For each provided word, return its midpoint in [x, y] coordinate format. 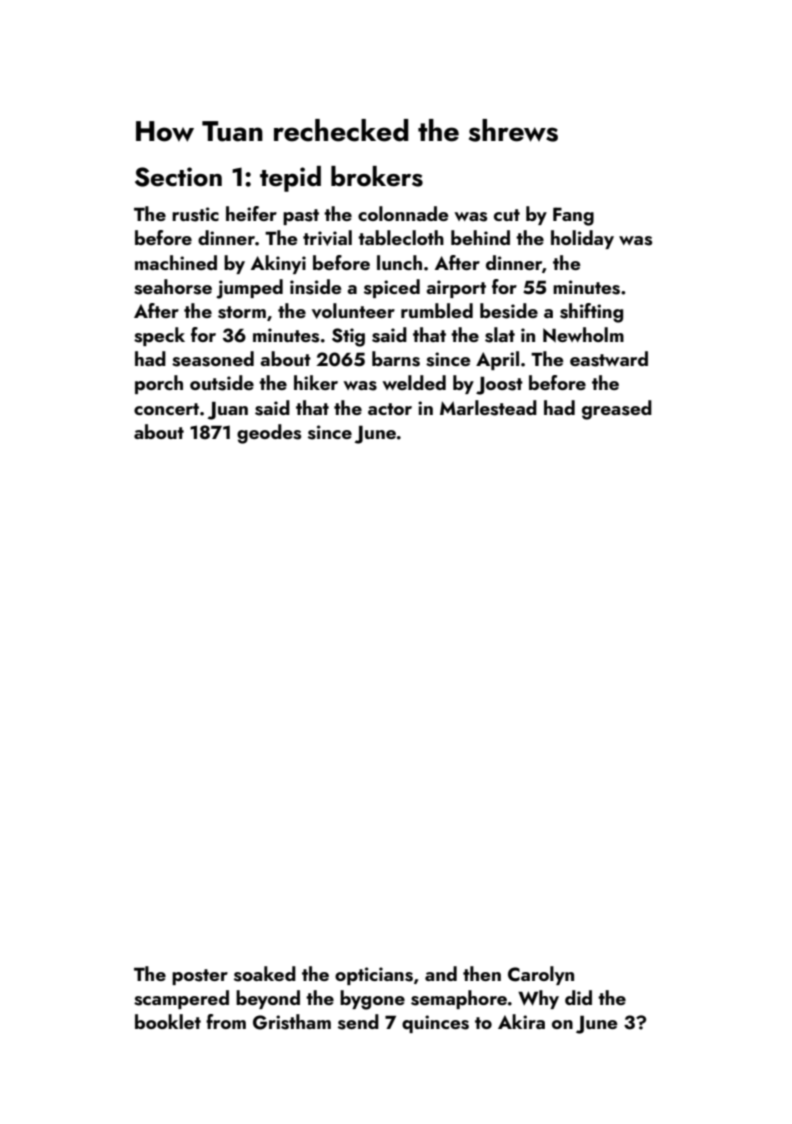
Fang [573, 216]
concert [166, 409]
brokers [377, 176]
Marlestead [488, 408]
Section [178, 177]
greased [617, 410]
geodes [269, 434]
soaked [265, 974]
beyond [268, 999]
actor [390, 409]
